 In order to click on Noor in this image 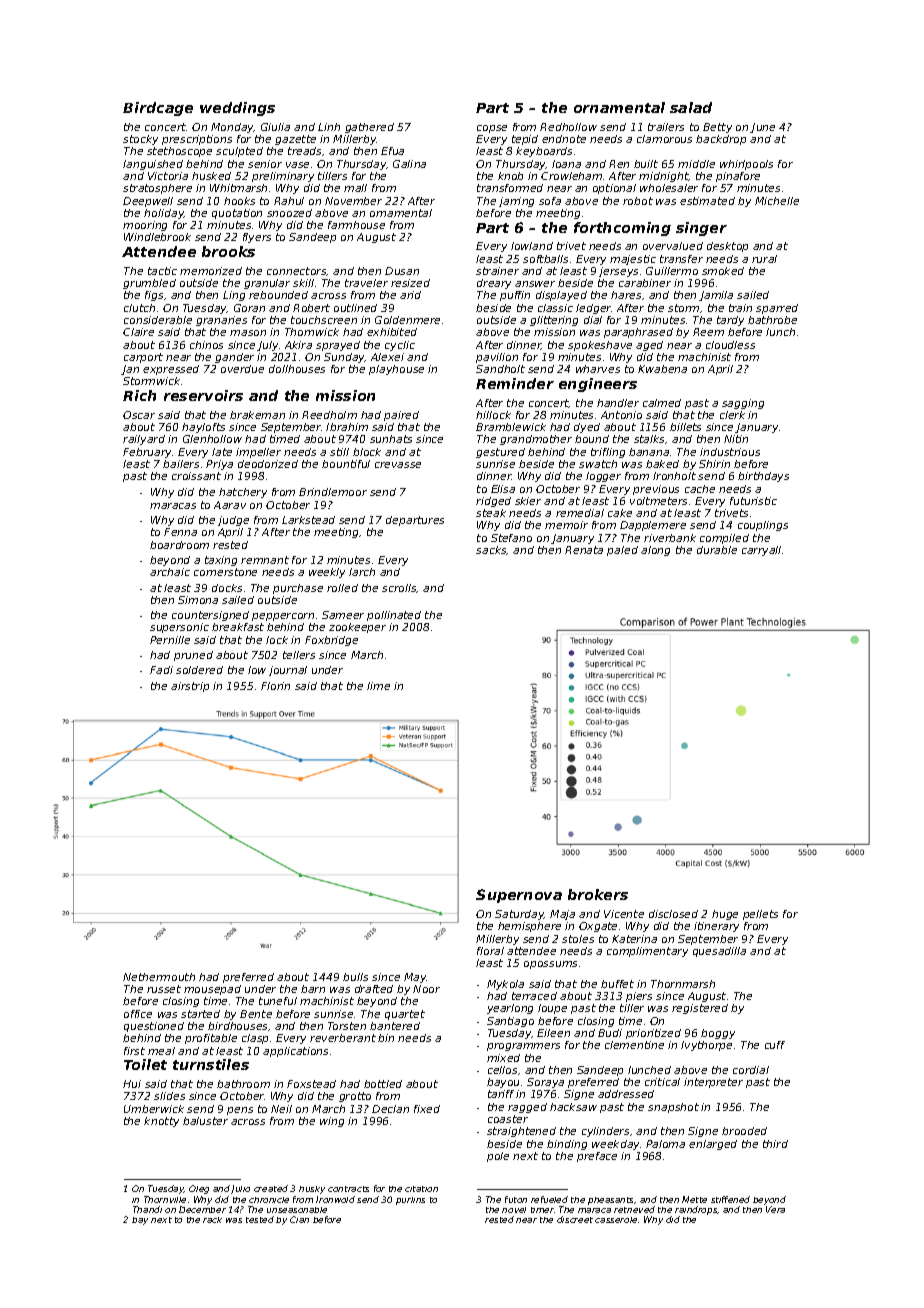, I will do `click(426, 989)`.
